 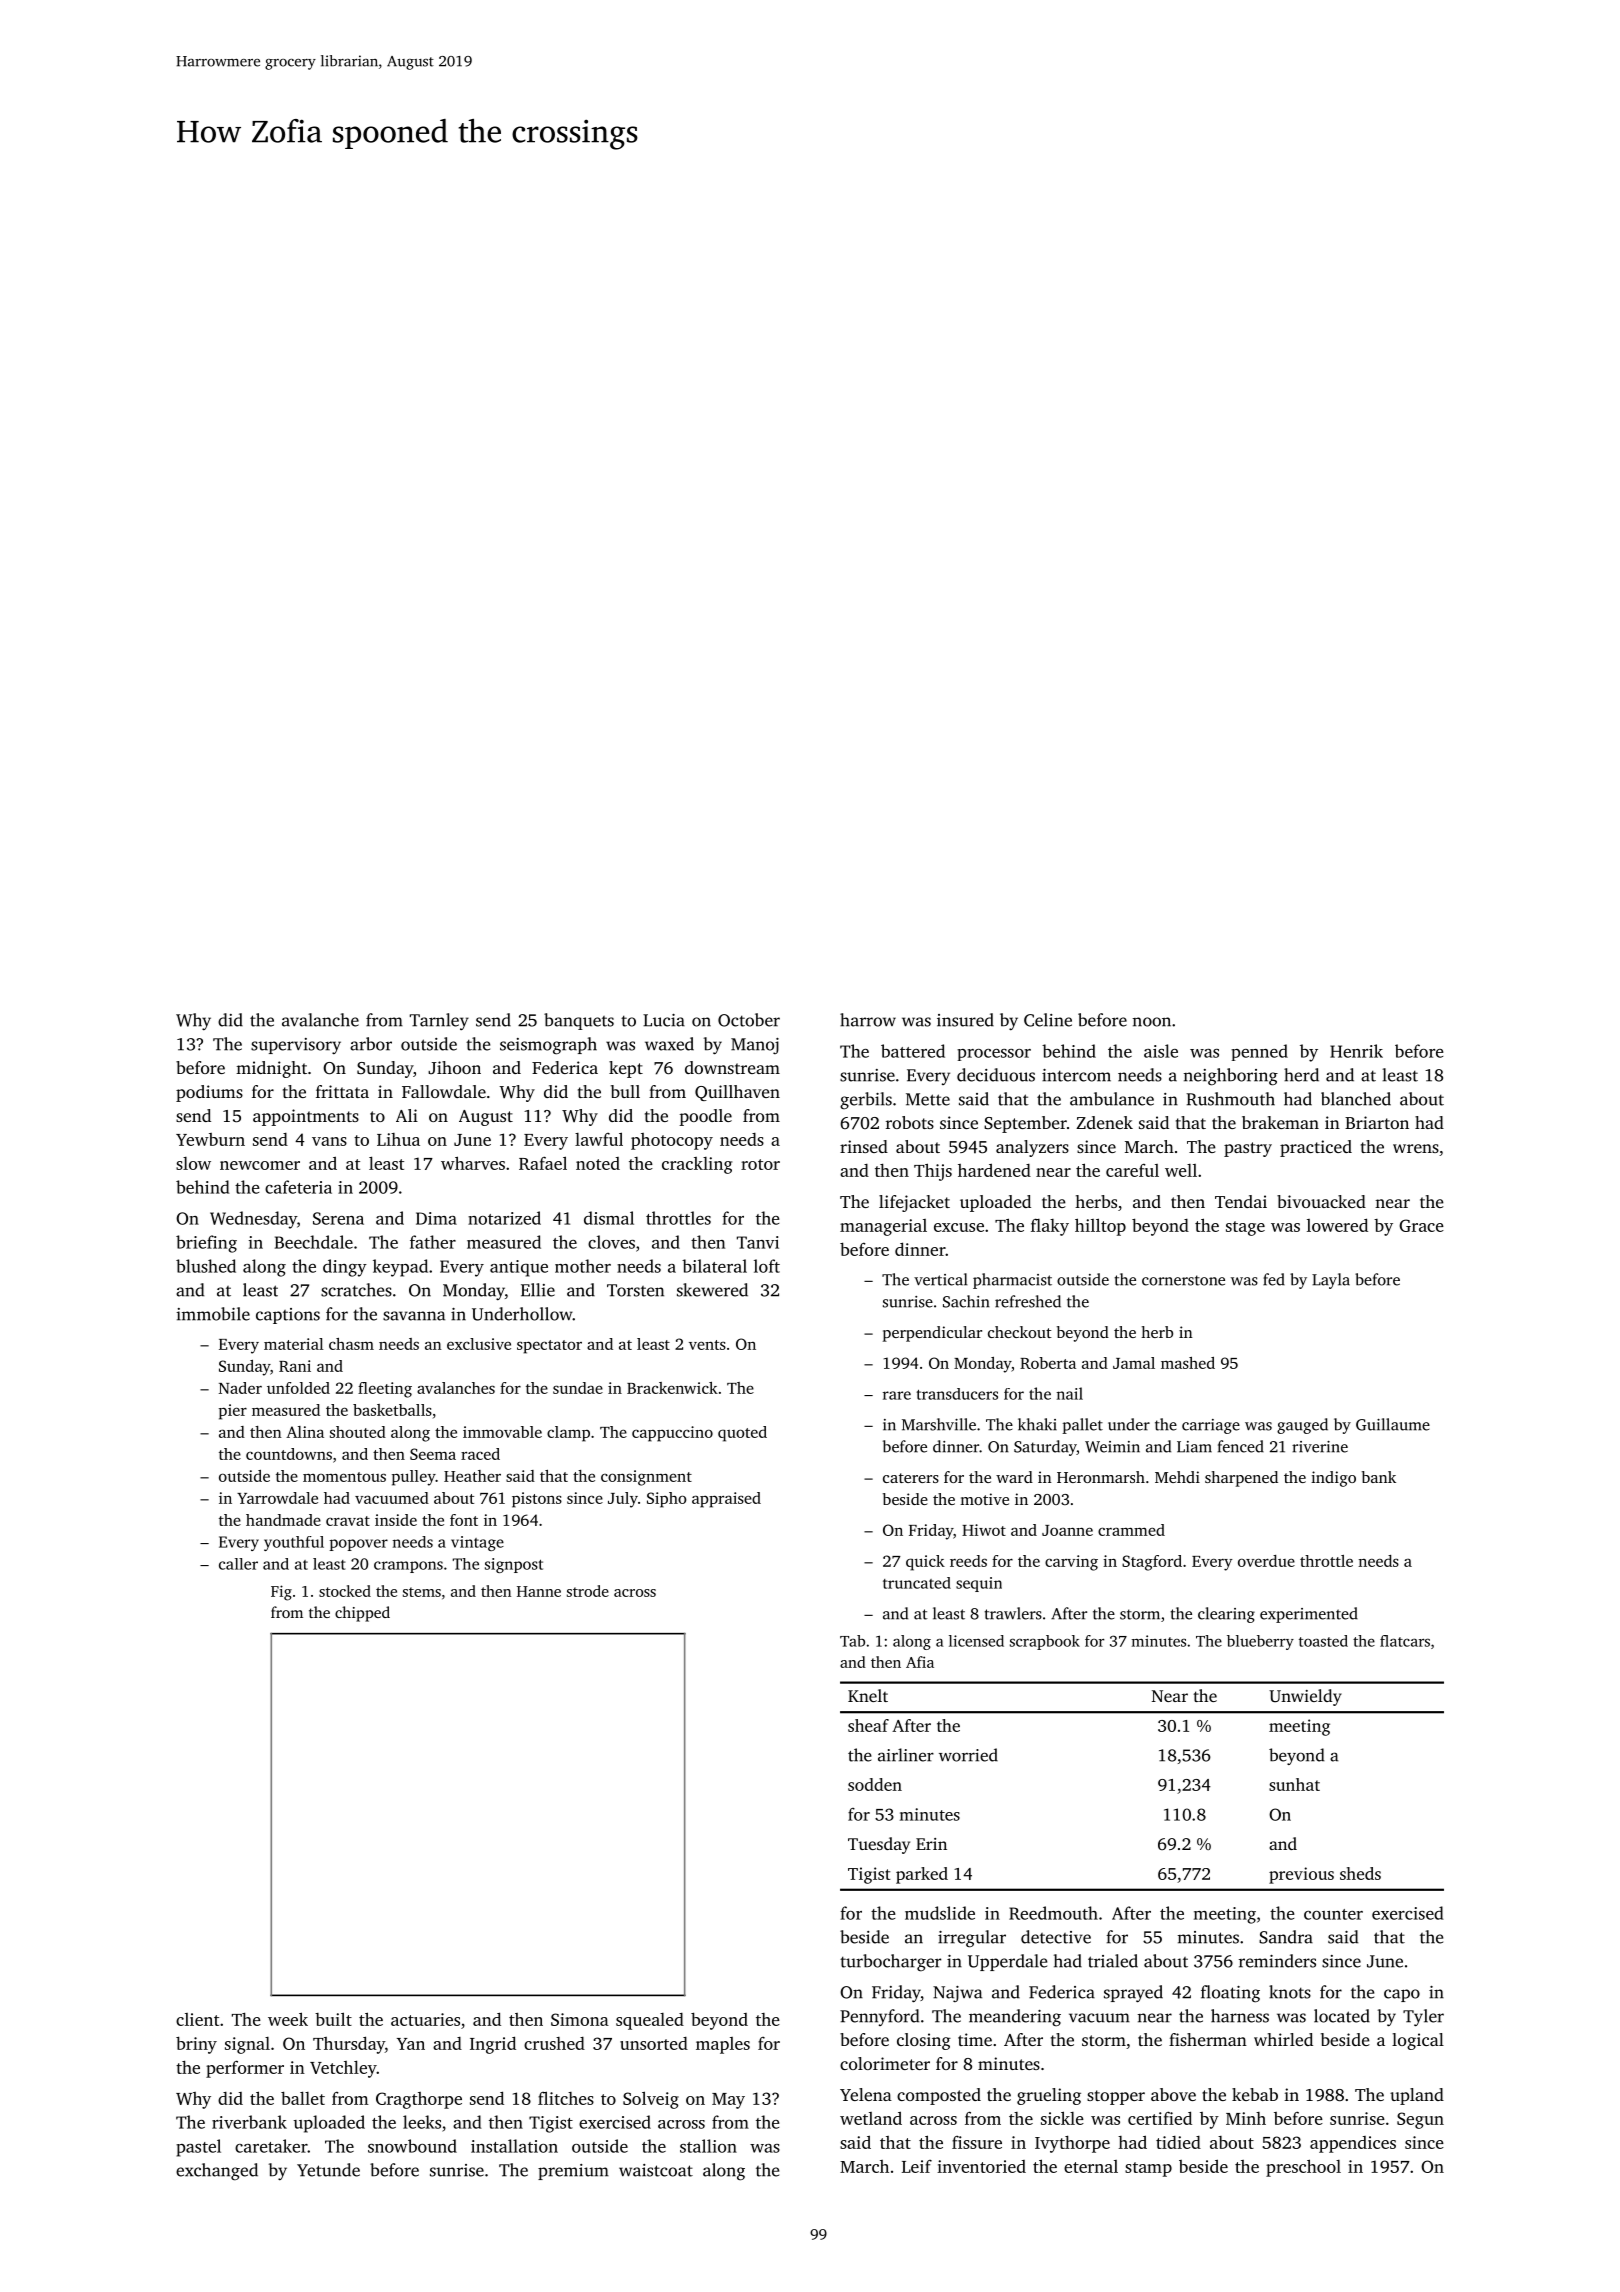 What do you see at coordinates (742, 1434) in the document?
I see `quoted` at bounding box center [742, 1434].
